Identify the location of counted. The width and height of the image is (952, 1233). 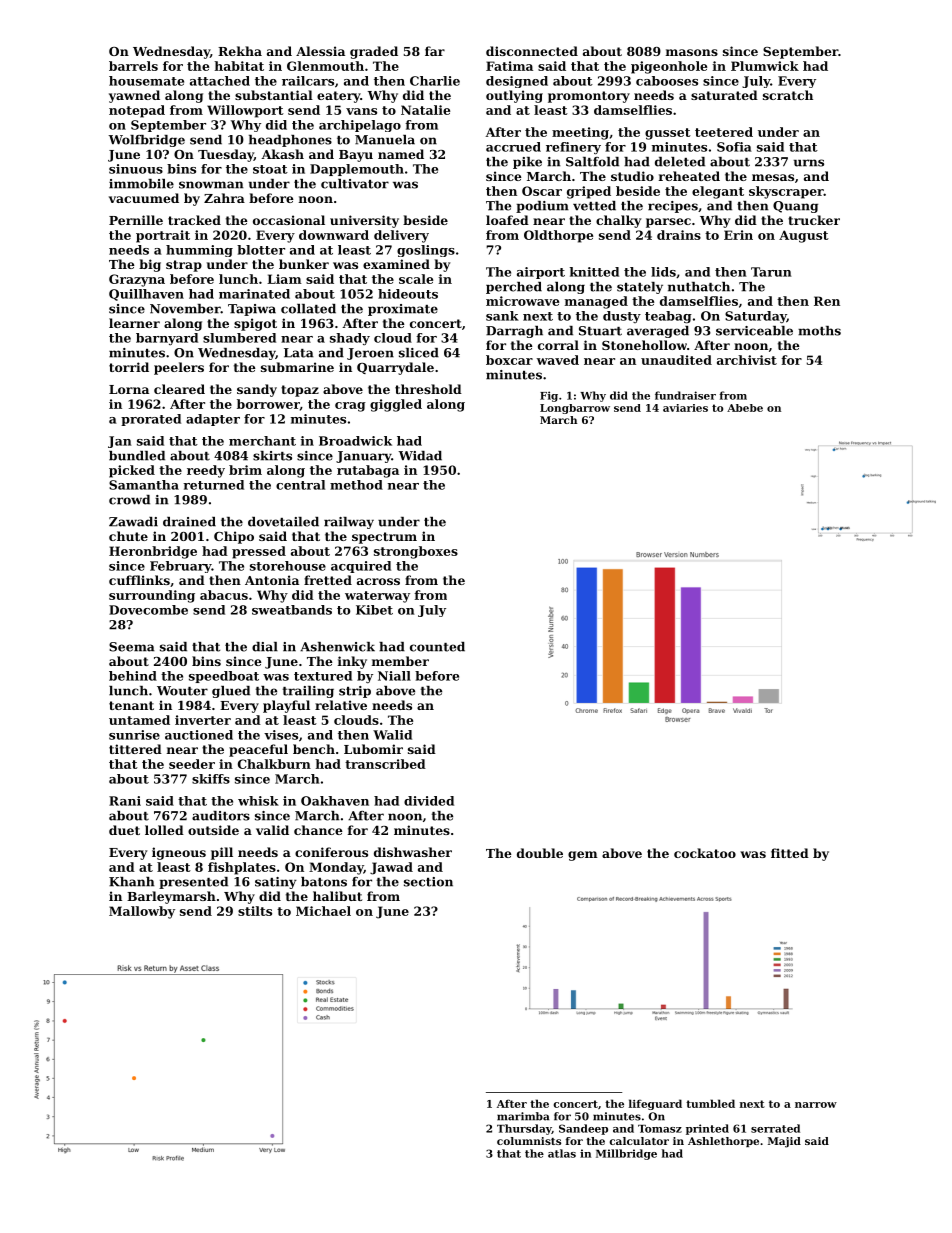
(437, 647).
